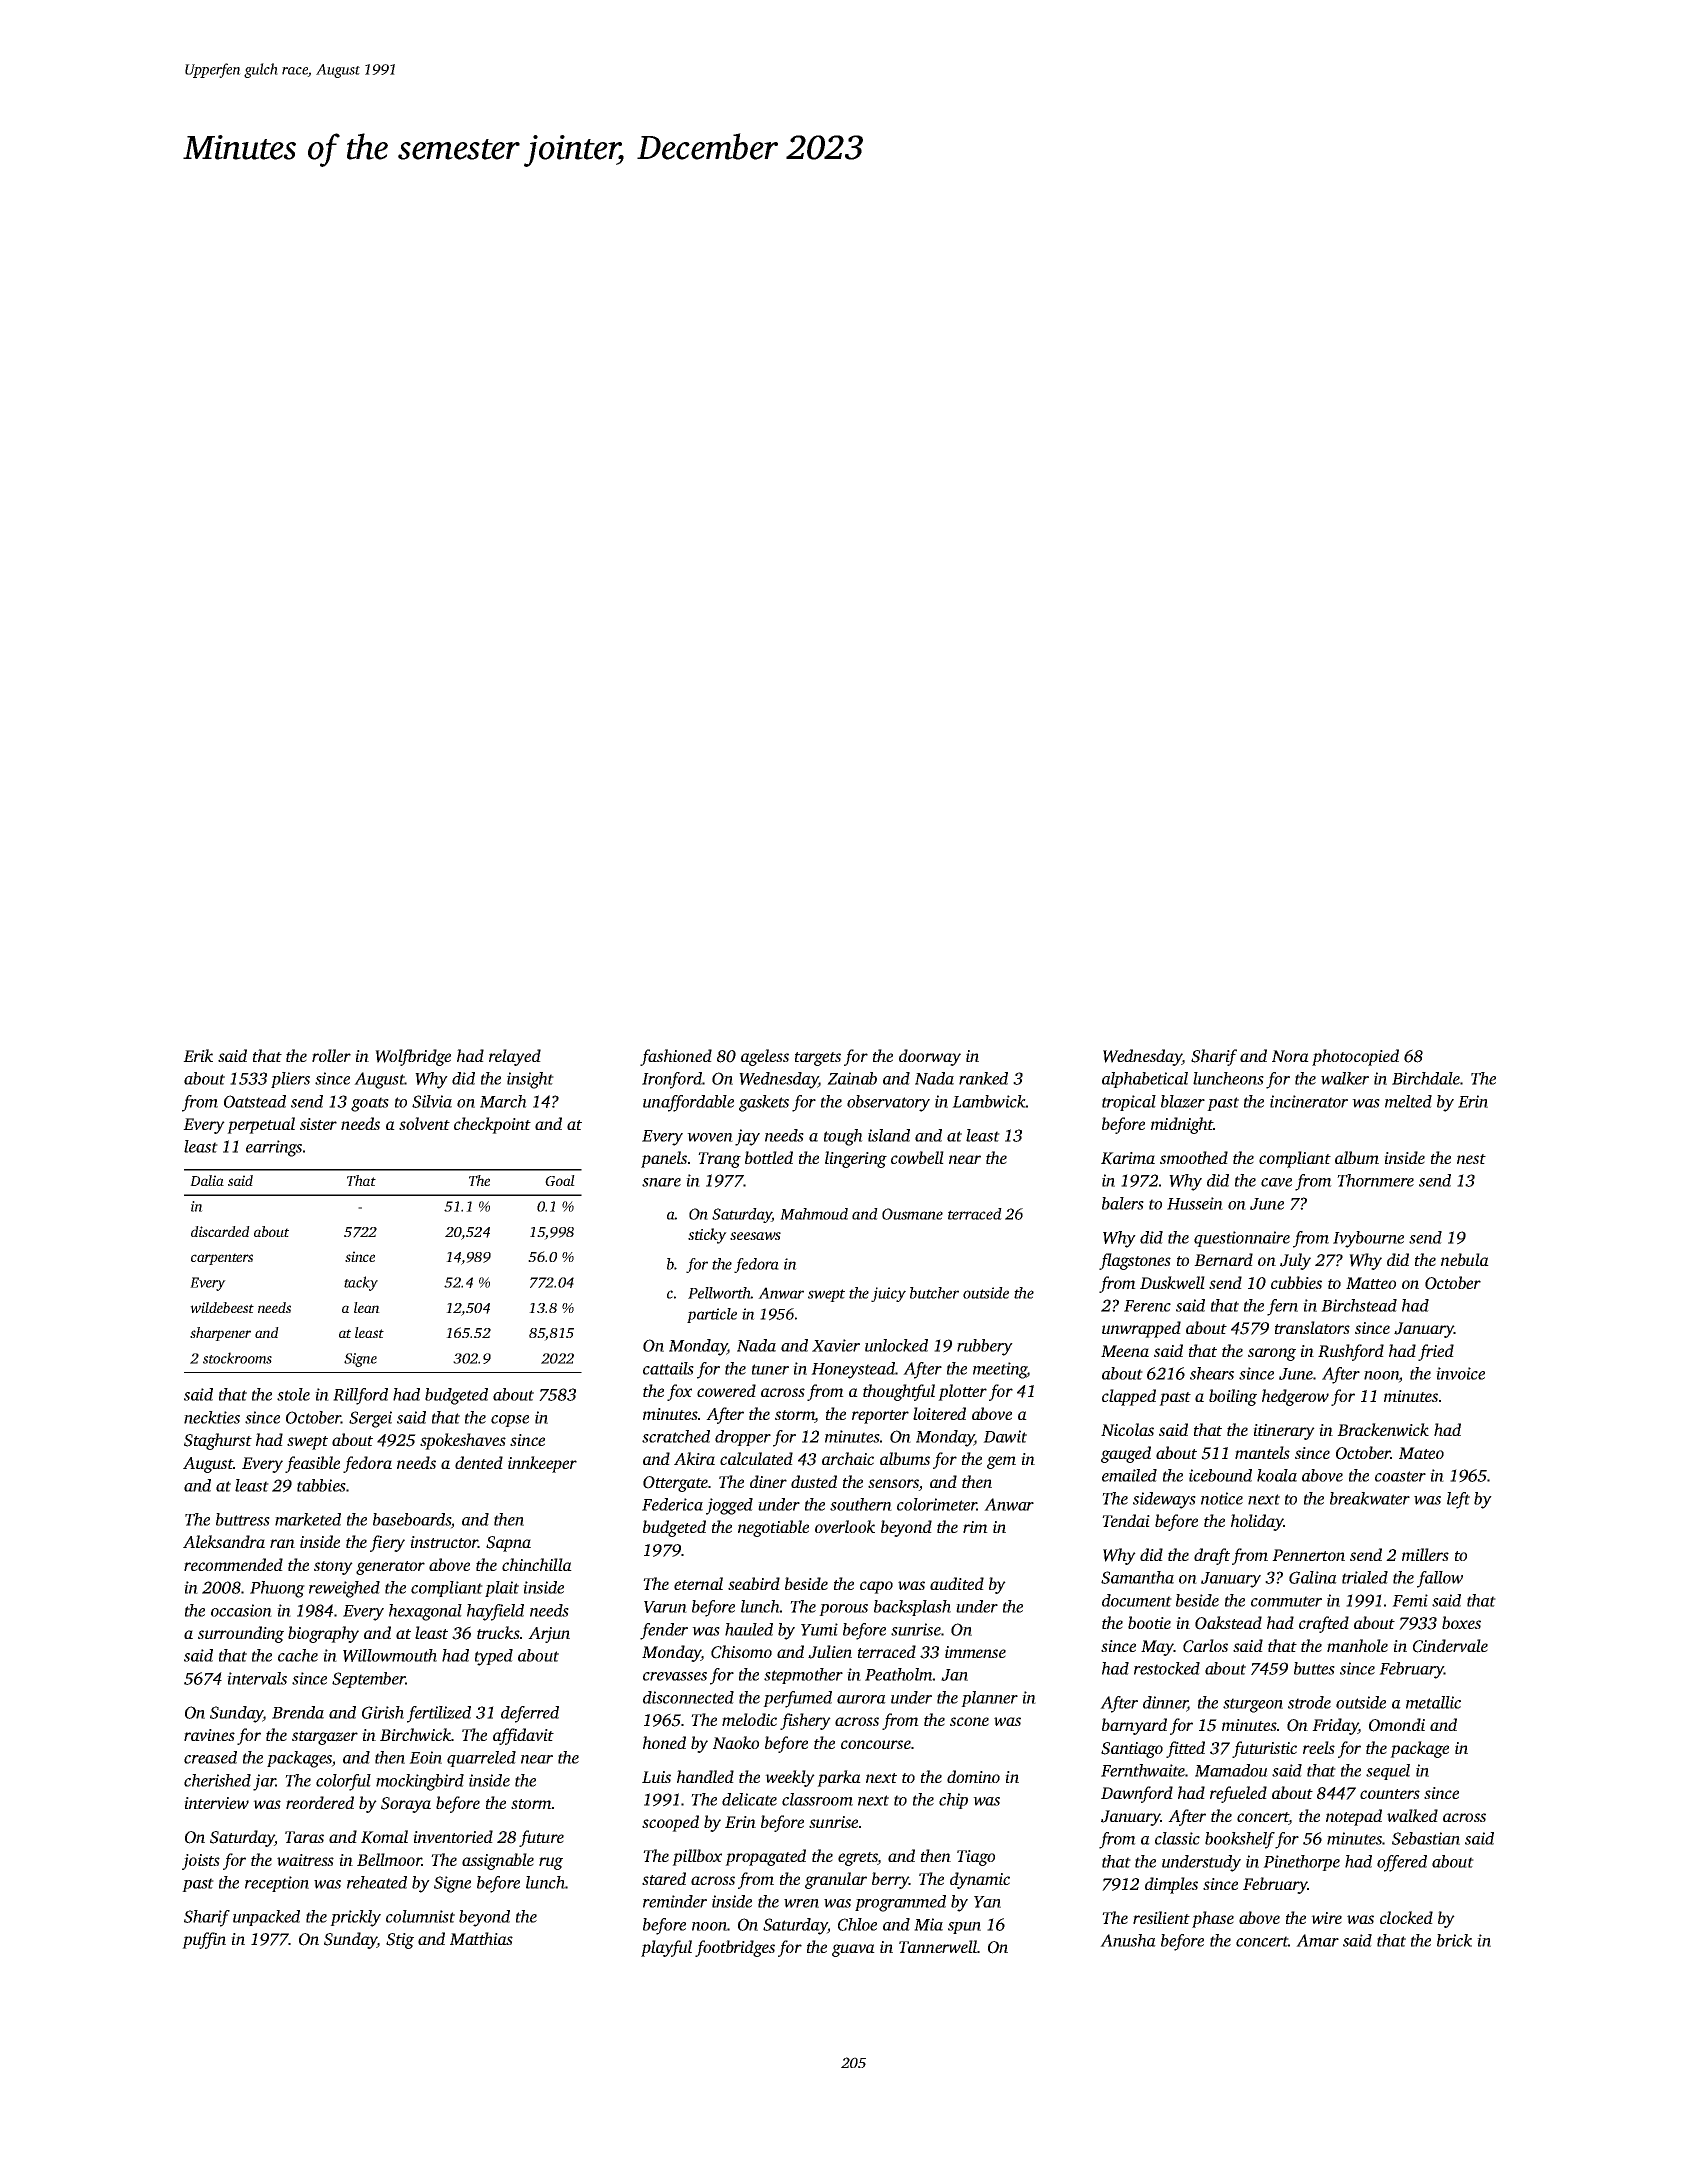 This document has width=1683, height=2178. I want to click on fashioned, so click(676, 1057).
